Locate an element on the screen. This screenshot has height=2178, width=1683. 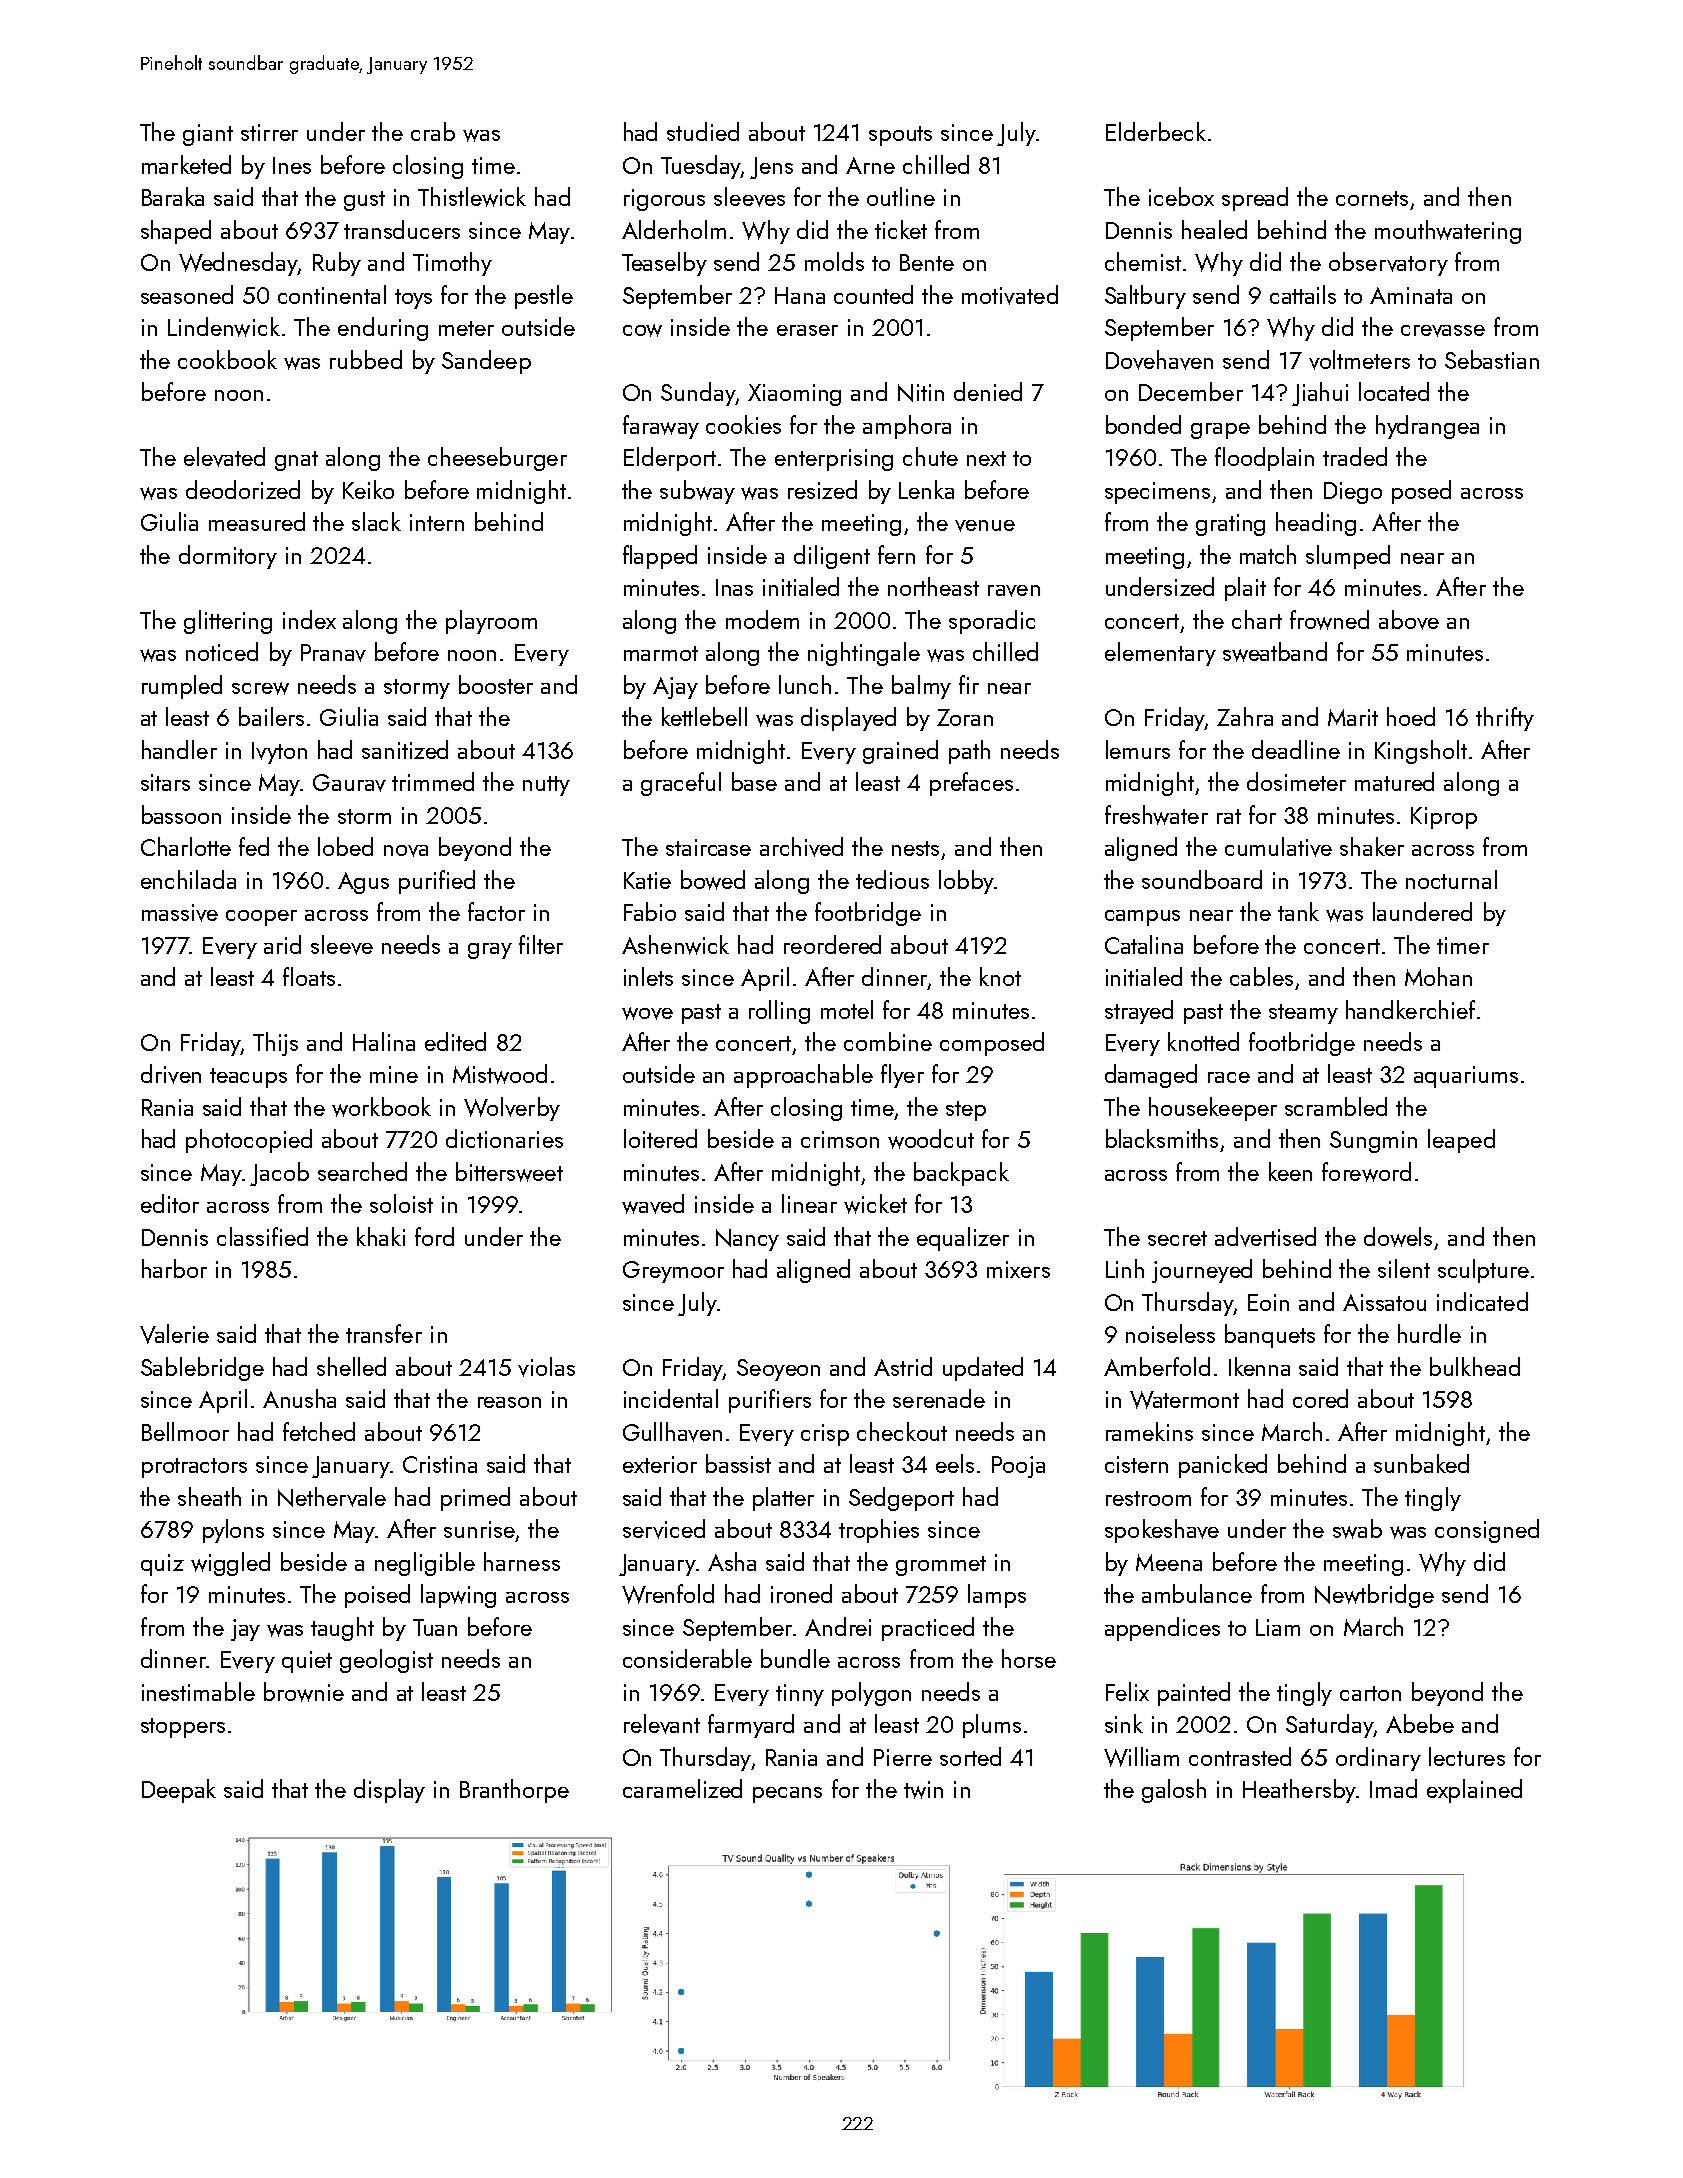
taught is located at coordinates (342, 1629).
